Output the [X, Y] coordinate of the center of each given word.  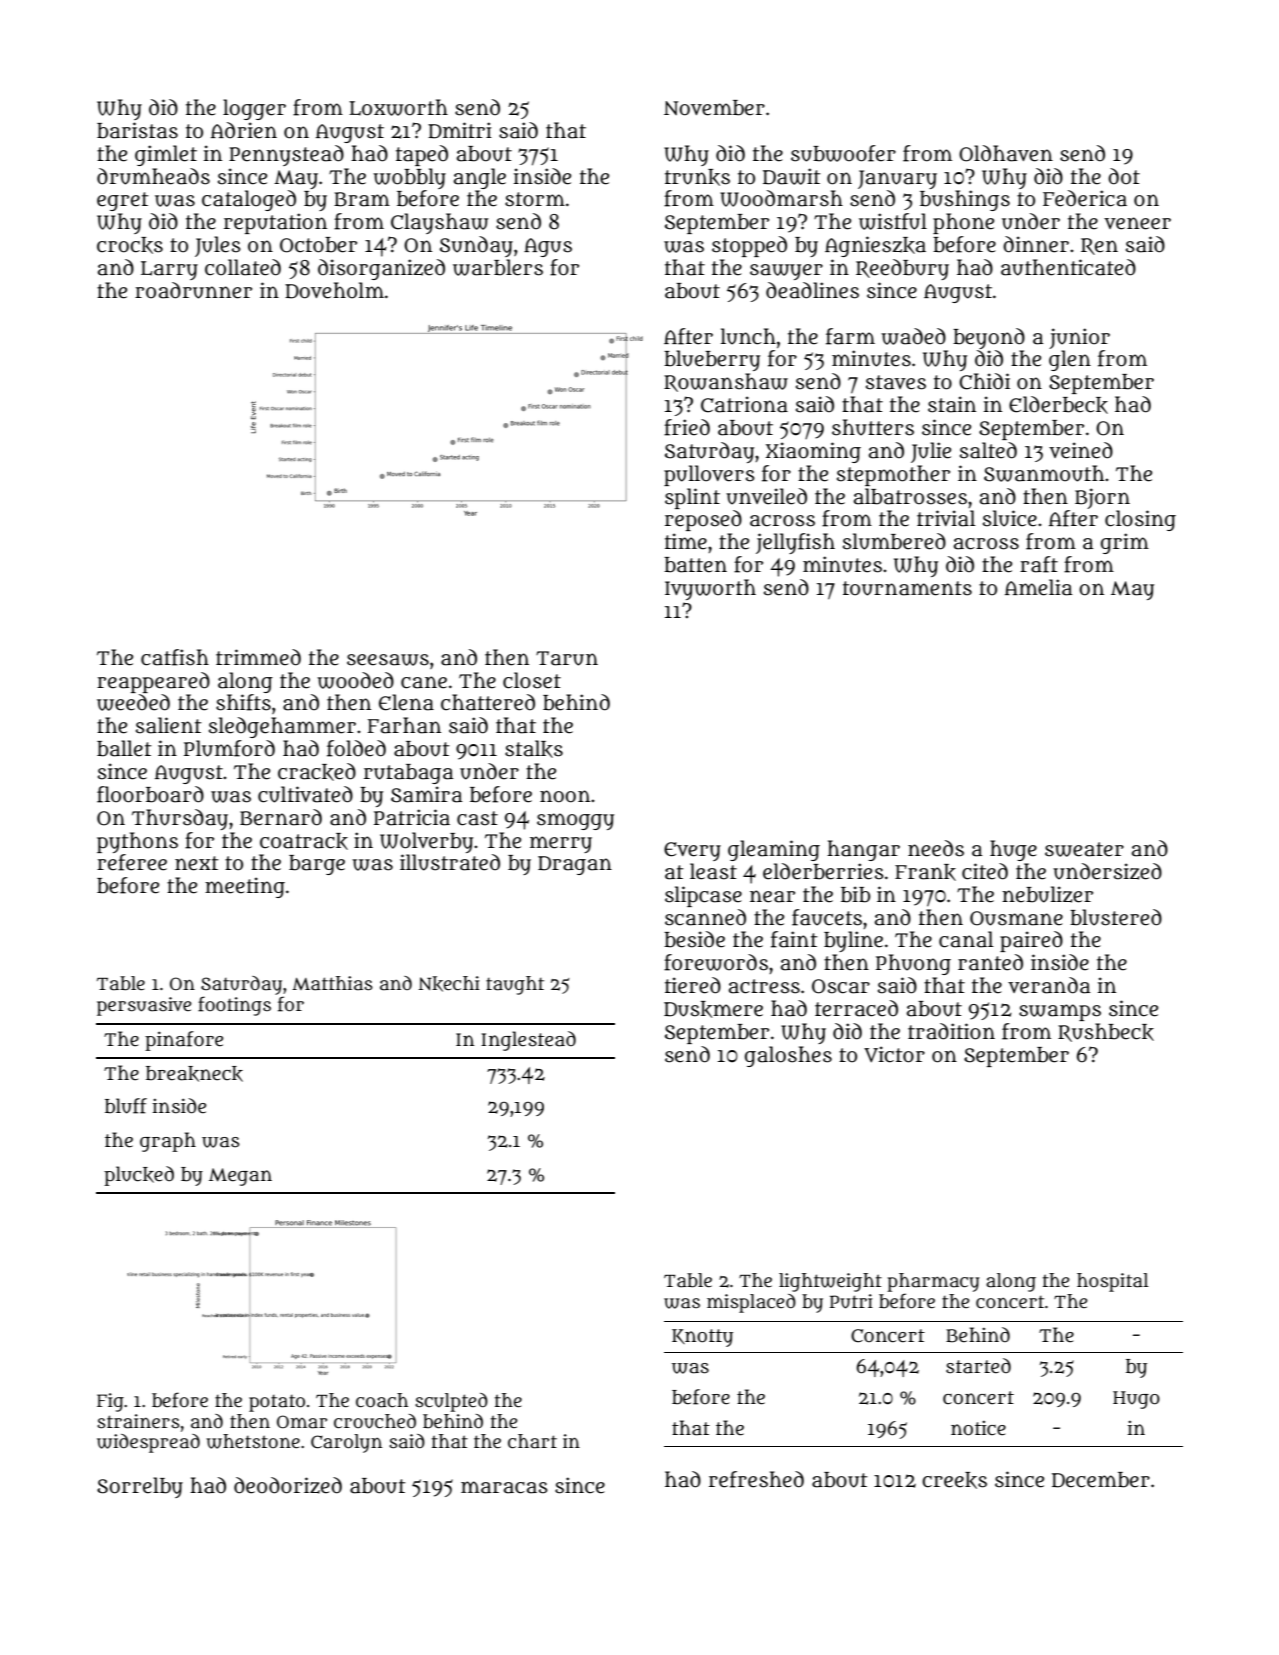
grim [1125, 543]
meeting [245, 887]
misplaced [751, 1303]
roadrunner [193, 290]
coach [382, 1400]
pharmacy [933, 1282]
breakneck [194, 1074]
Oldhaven [1006, 153]
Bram [362, 199]
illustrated [450, 862]
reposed [703, 520]
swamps [1060, 1012]
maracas [504, 1487]
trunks [697, 177]
